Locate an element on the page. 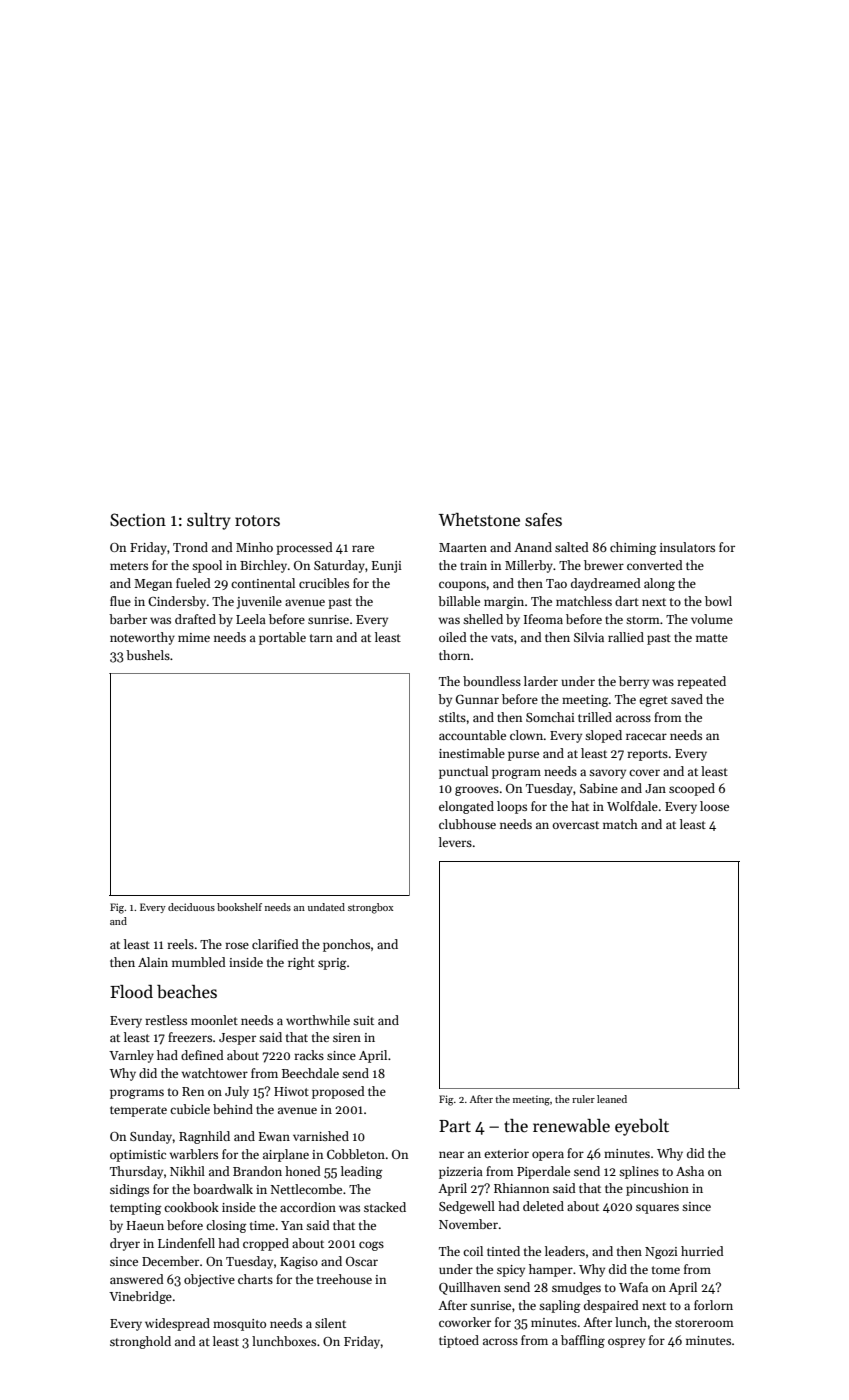 The width and height of the document is (849, 1400). stronghold is located at coordinates (140, 1342).
